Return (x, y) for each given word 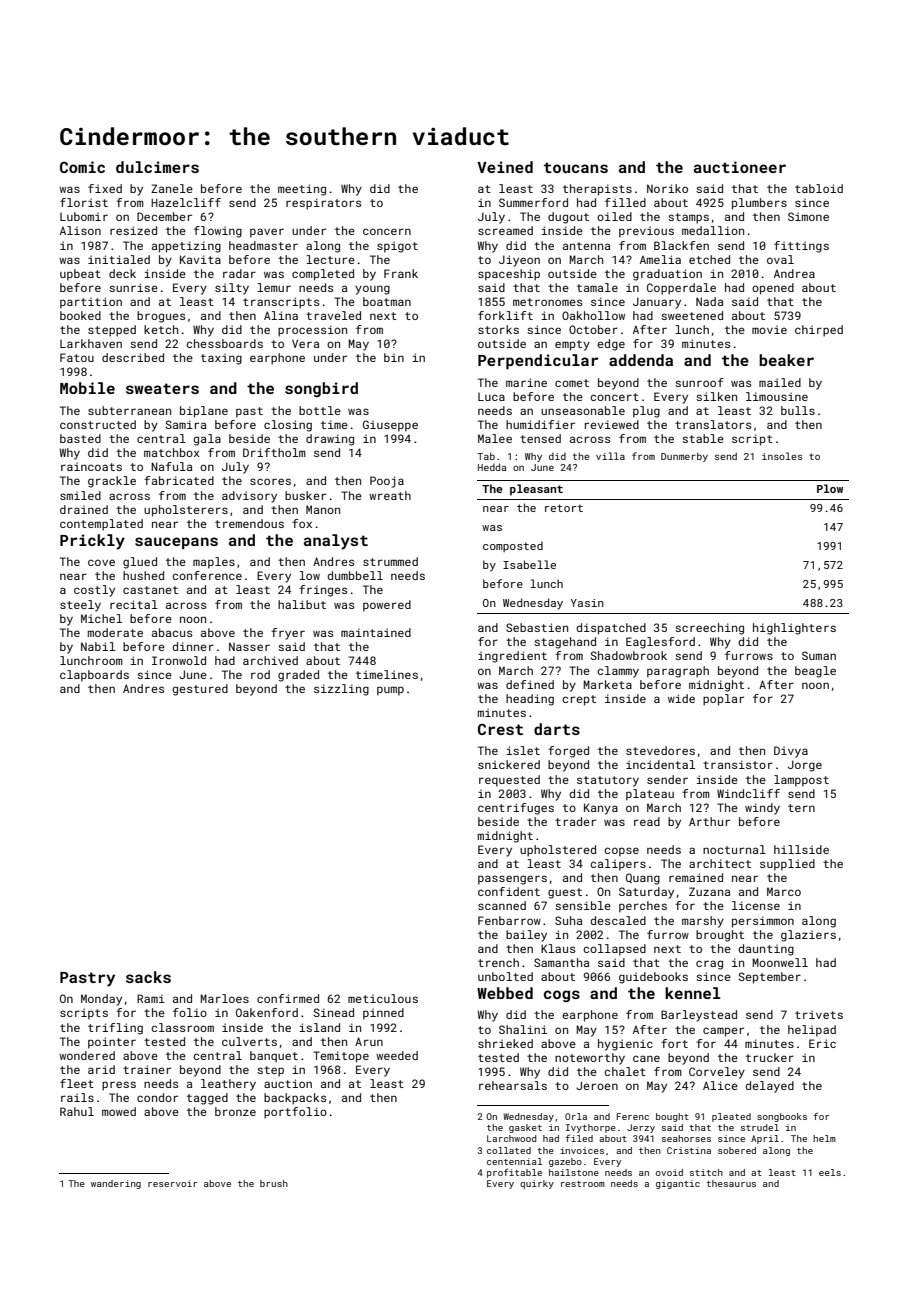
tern (801, 808)
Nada (709, 301)
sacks (148, 977)
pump (390, 691)
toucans (576, 167)
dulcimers (157, 167)
